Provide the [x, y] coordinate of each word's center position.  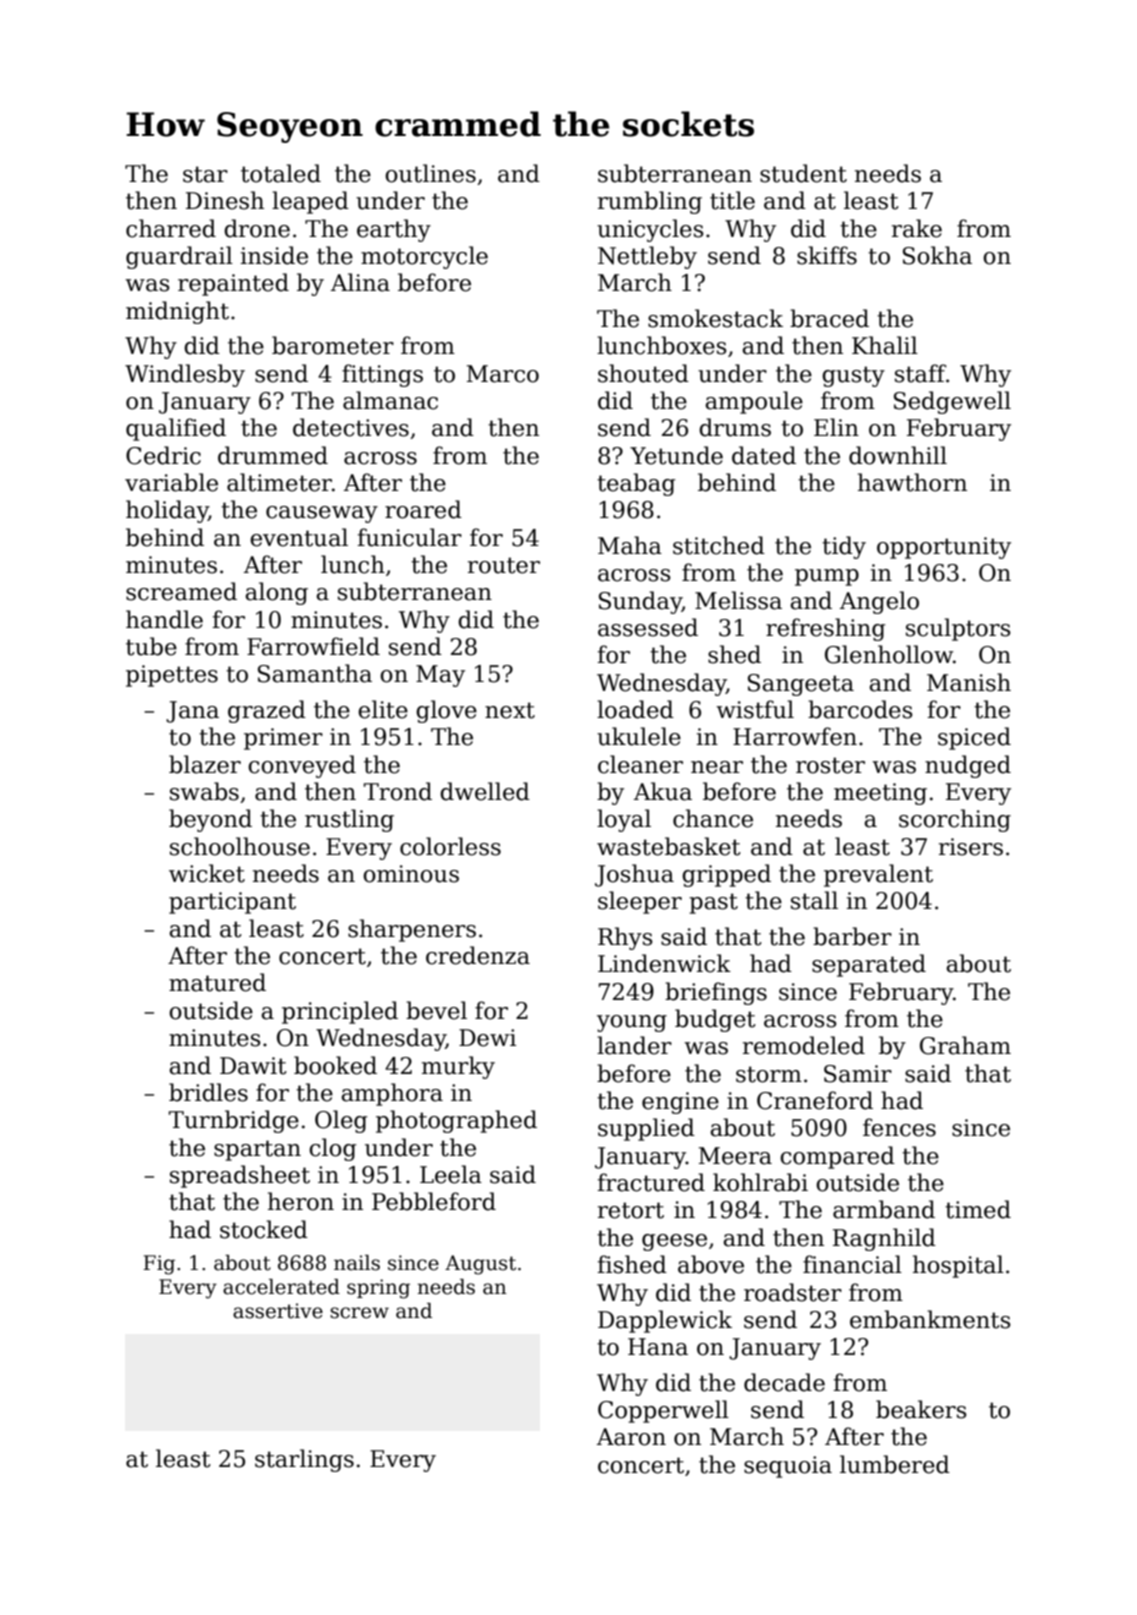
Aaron [631, 1437]
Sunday [640, 602]
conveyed [302, 766]
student [803, 173]
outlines [430, 173]
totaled [281, 173]
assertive [278, 1311]
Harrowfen [795, 736]
